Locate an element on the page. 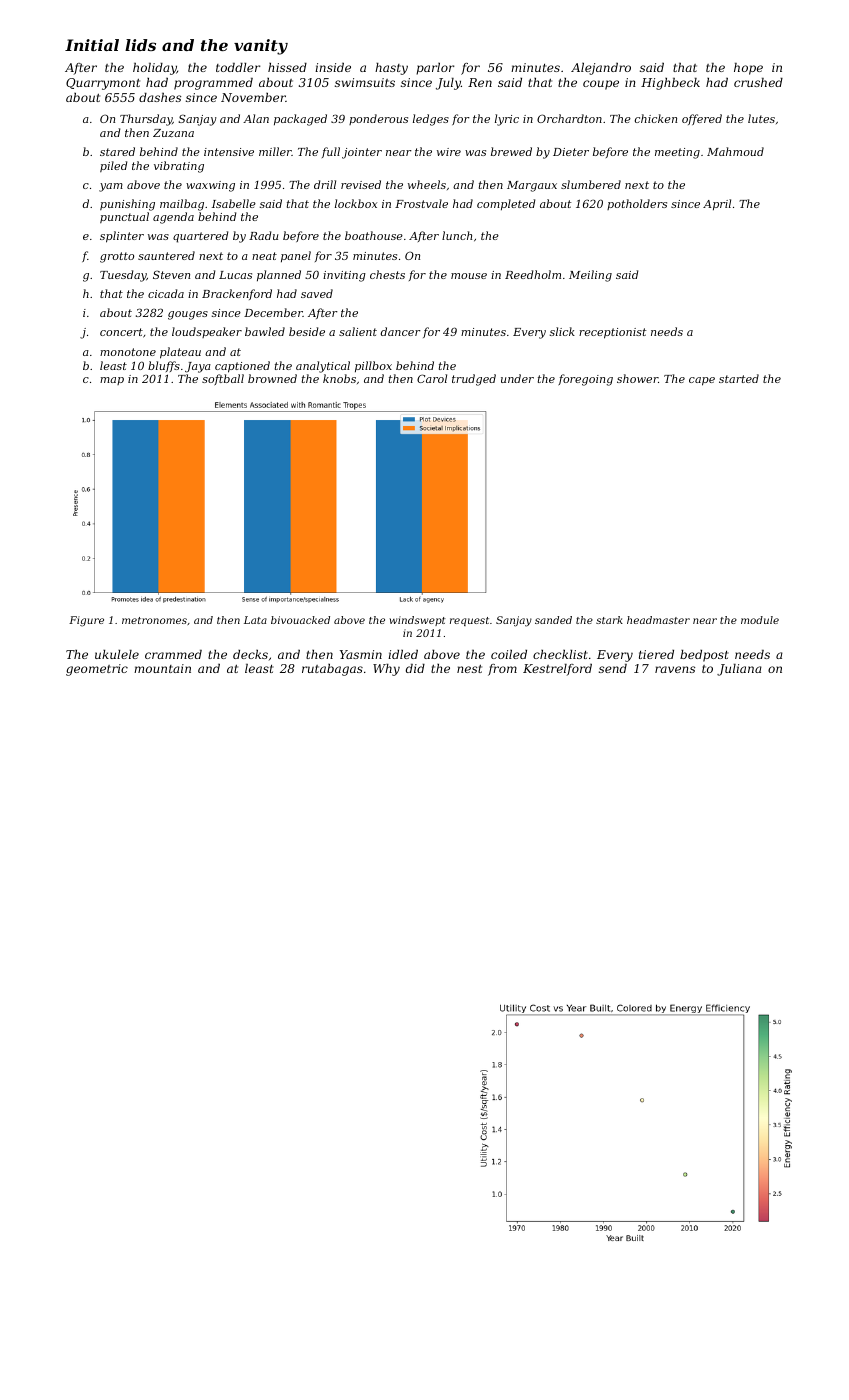 The width and height of the page is (849, 1400). vanity is located at coordinates (261, 47).
